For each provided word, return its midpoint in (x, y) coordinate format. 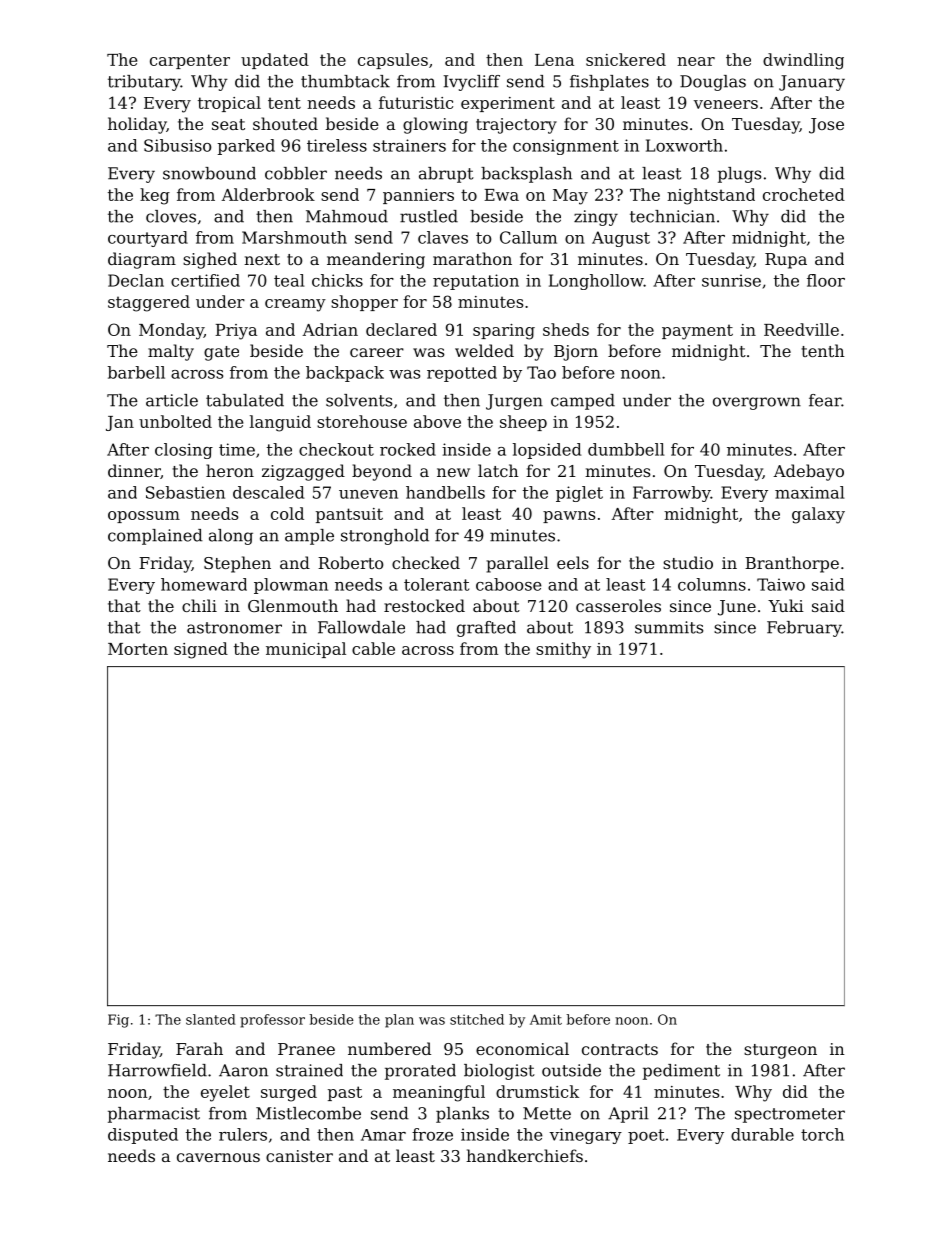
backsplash (526, 175)
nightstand (711, 196)
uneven (368, 494)
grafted (486, 629)
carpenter (190, 61)
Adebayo (808, 472)
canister (299, 1156)
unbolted (175, 421)
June (737, 608)
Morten (138, 649)
